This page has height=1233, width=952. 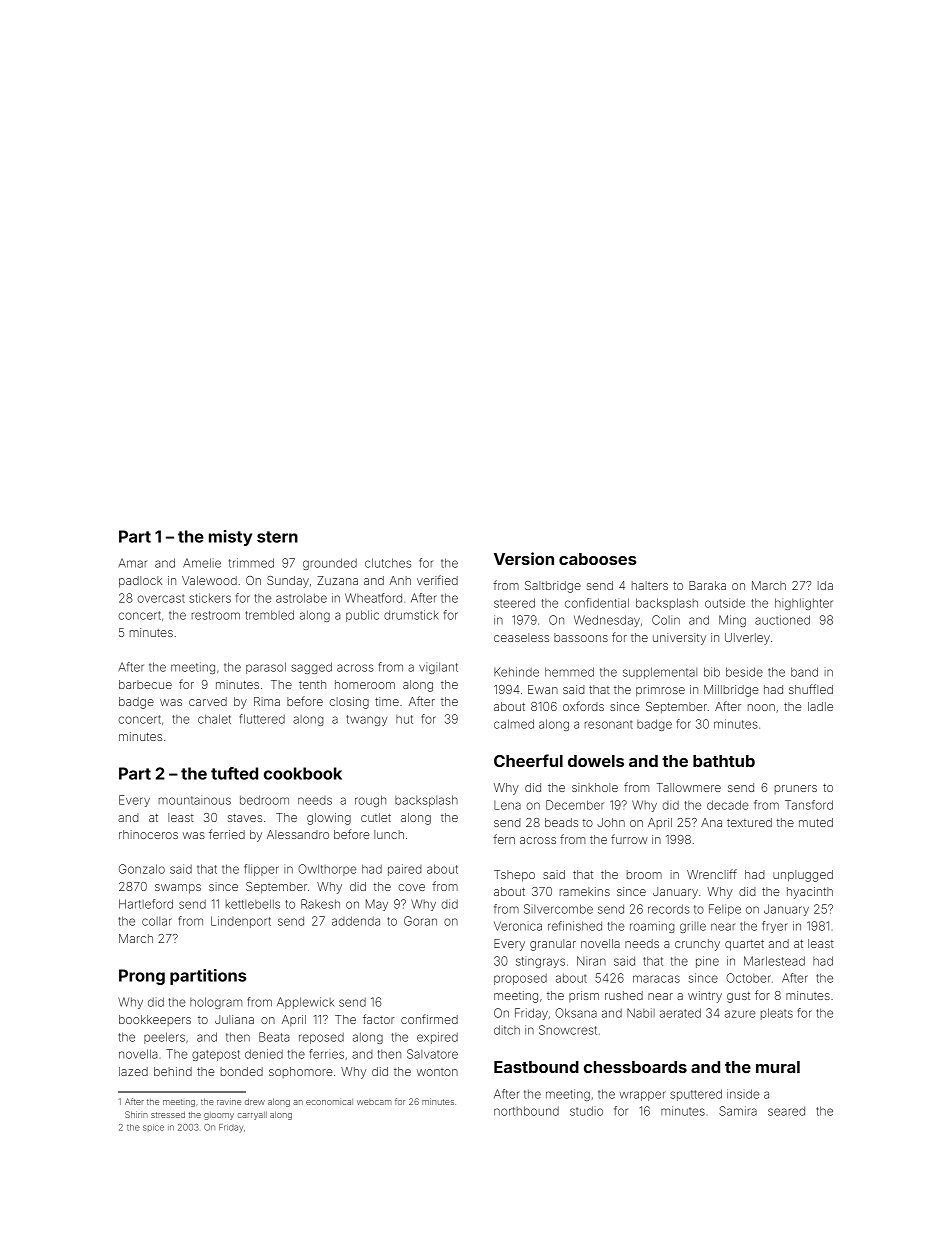 What do you see at coordinates (586, 1111) in the page?
I see `studio` at bounding box center [586, 1111].
